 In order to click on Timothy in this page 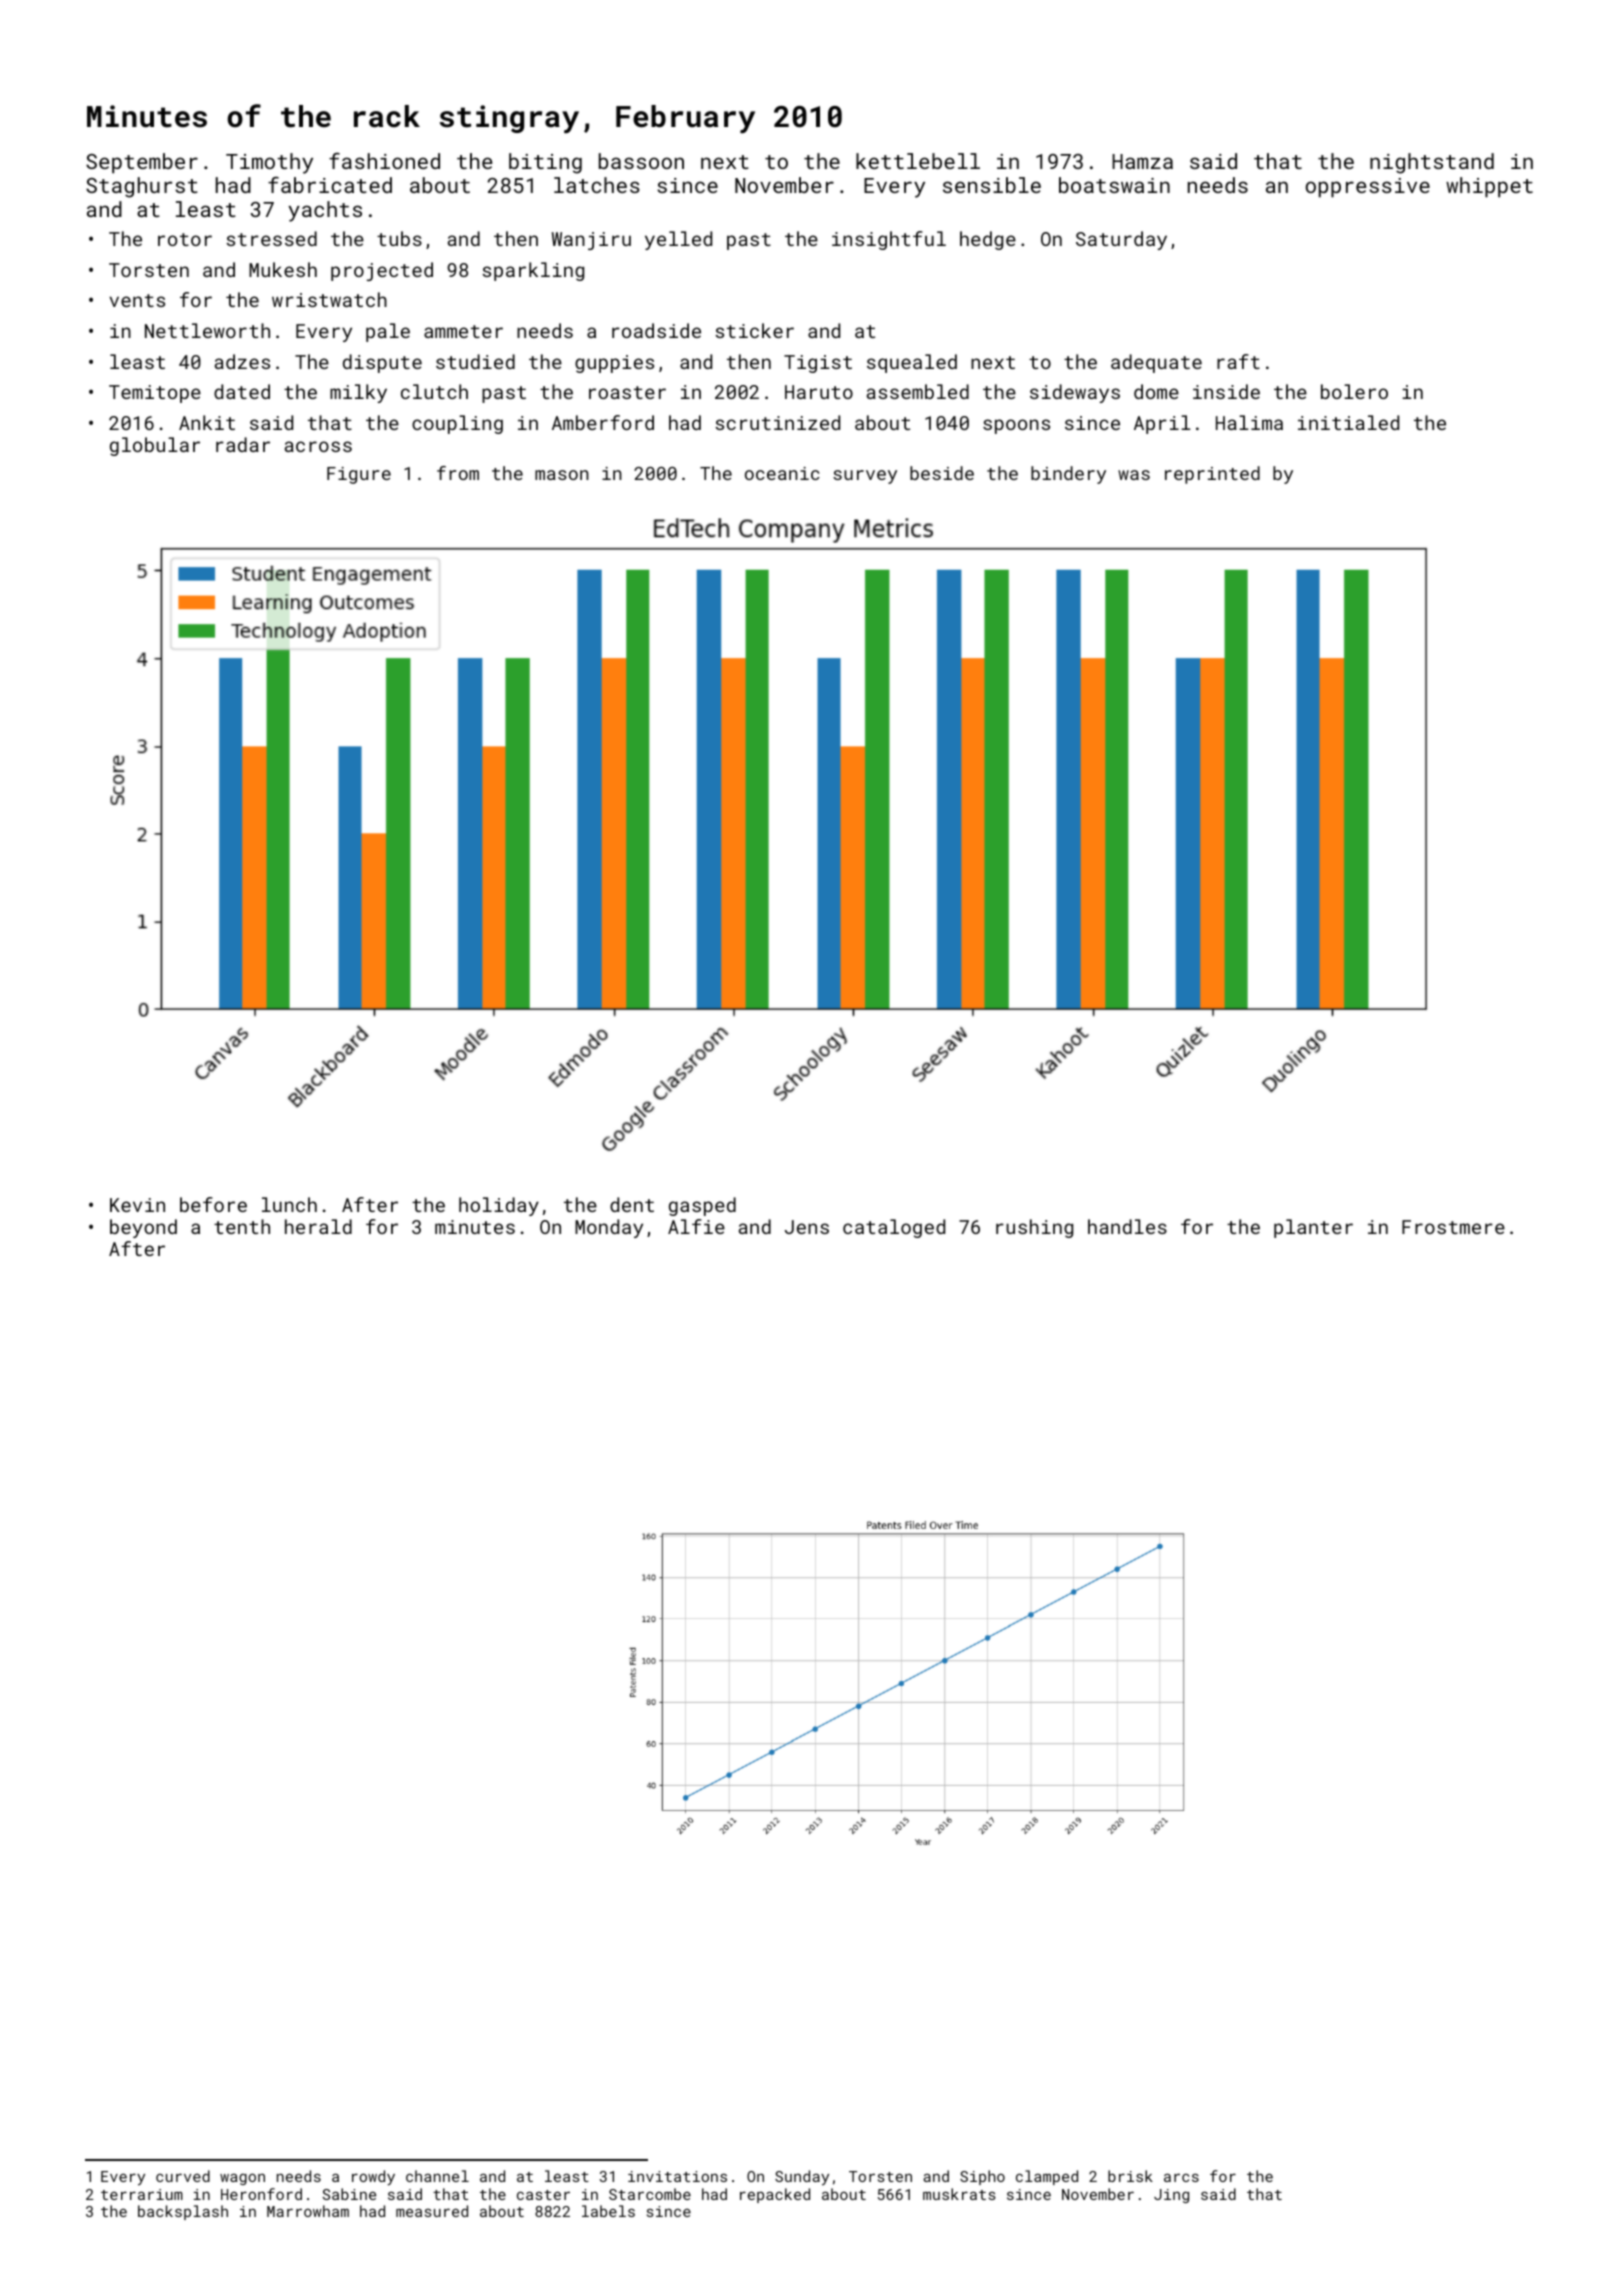, I will do `click(269, 163)`.
